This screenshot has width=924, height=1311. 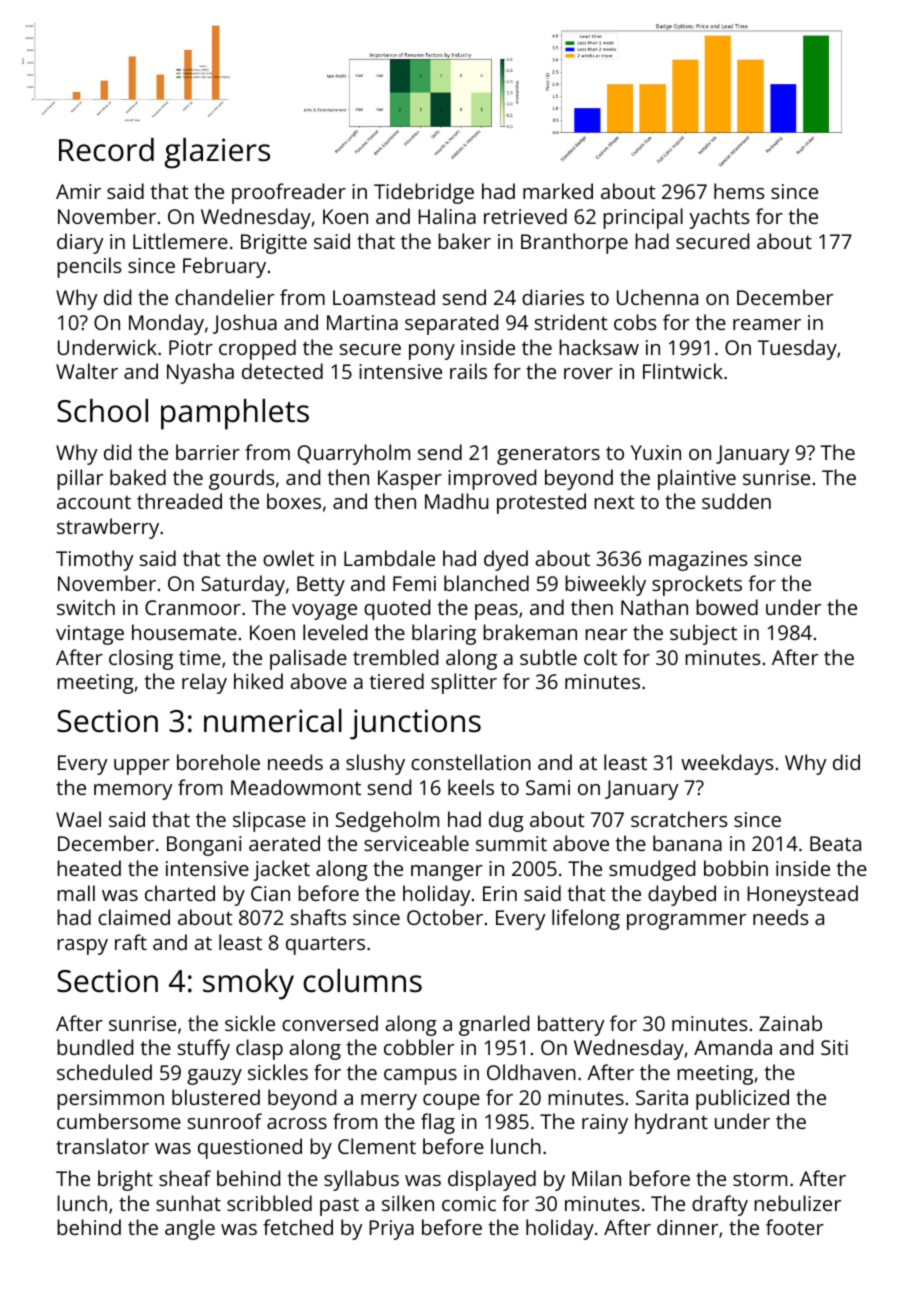 I want to click on Yuxin, so click(x=656, y=452).
